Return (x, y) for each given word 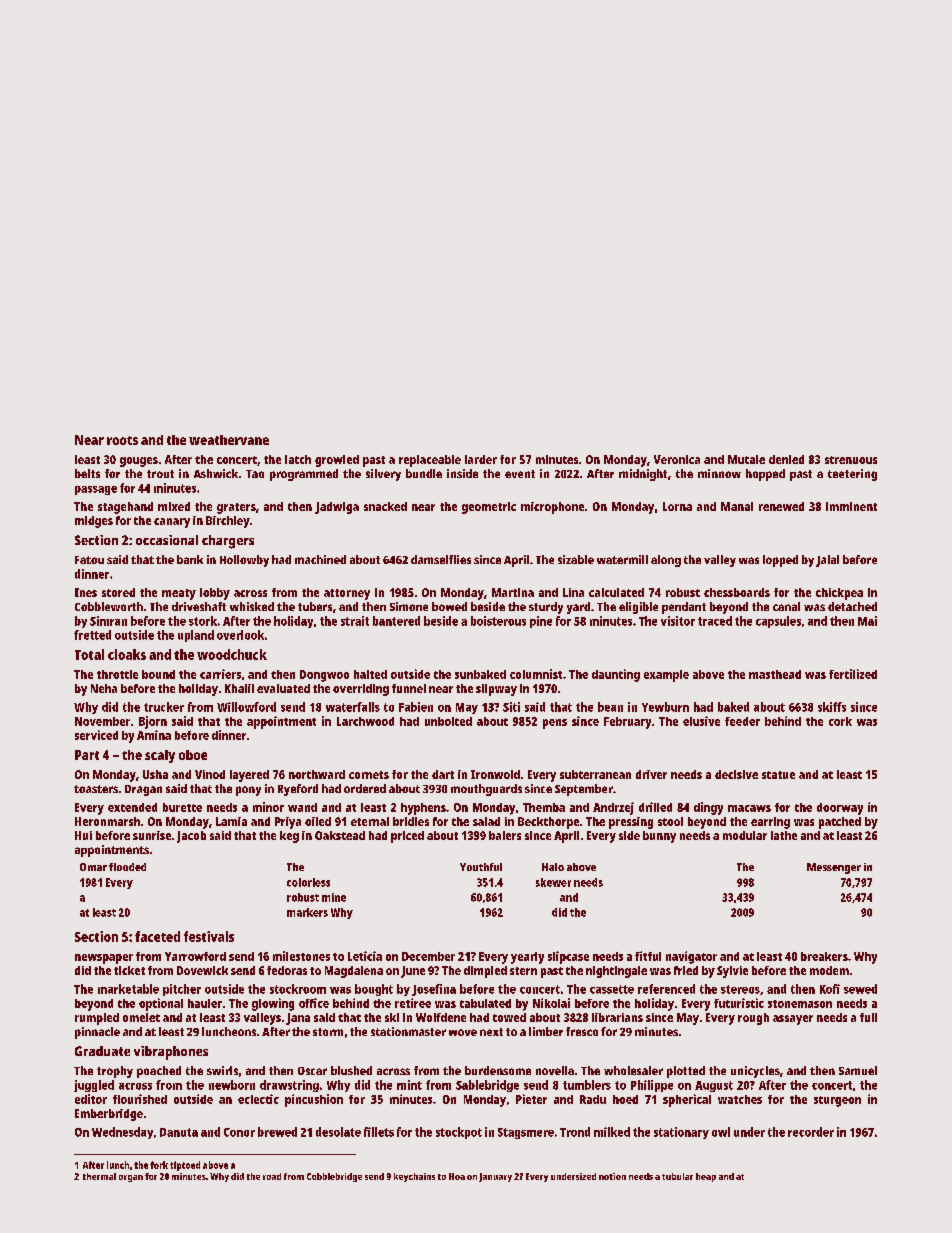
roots (122, 440)
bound (158, 674)
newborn (232, 1085)
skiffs (832, 707)
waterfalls (353, 707)
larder (481, 459)
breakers (824, 956)
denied (786, 459)
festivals (209, 936)
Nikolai (551, 1003)
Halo (553, 867)
